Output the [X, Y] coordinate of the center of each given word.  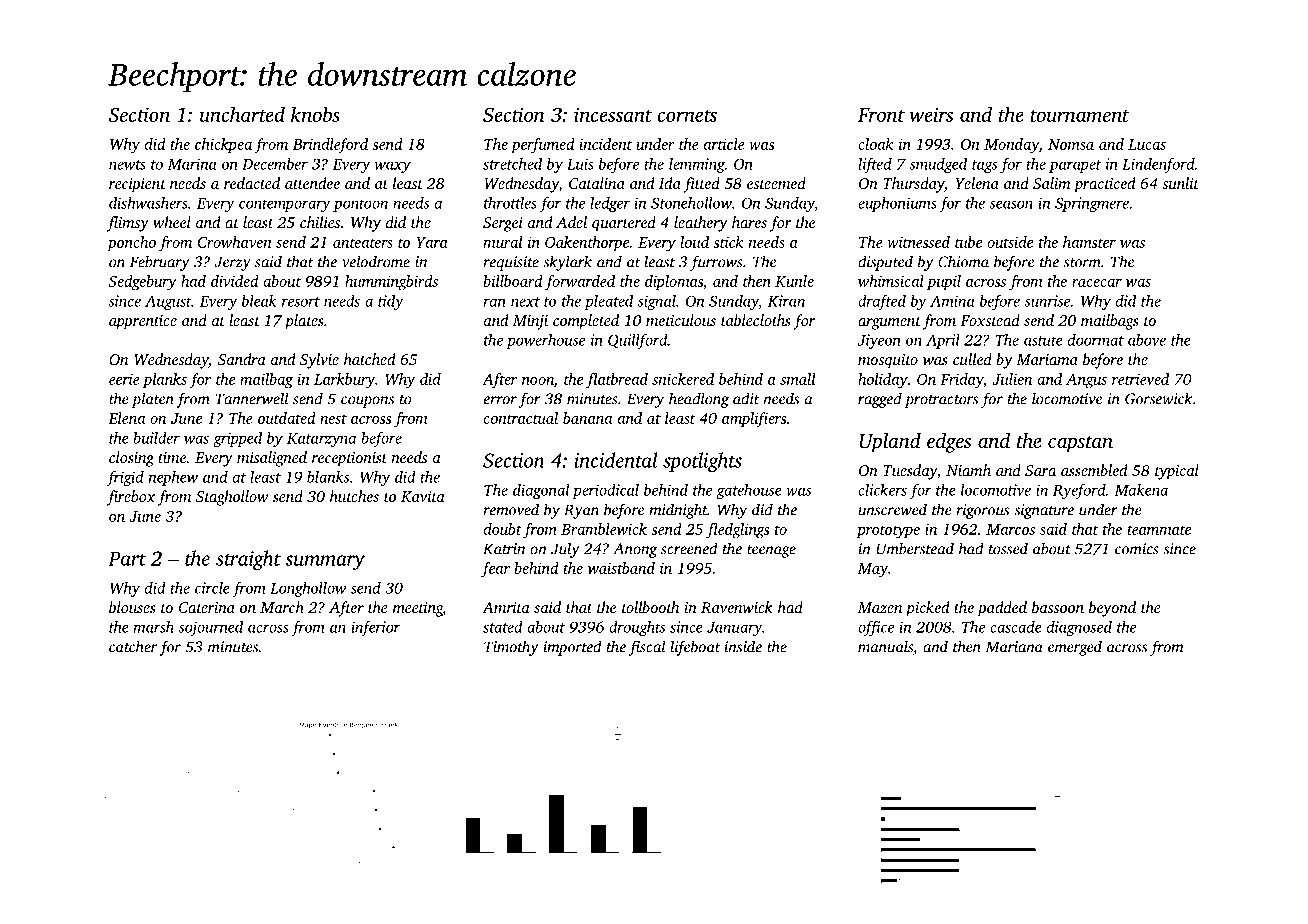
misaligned [272, 459]
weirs [931, 114]
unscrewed [892, 509]
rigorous [982, 511]
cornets [687, 116]
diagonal [541, 491]
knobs [315, 114]
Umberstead [915, 548]
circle [212, 588]
